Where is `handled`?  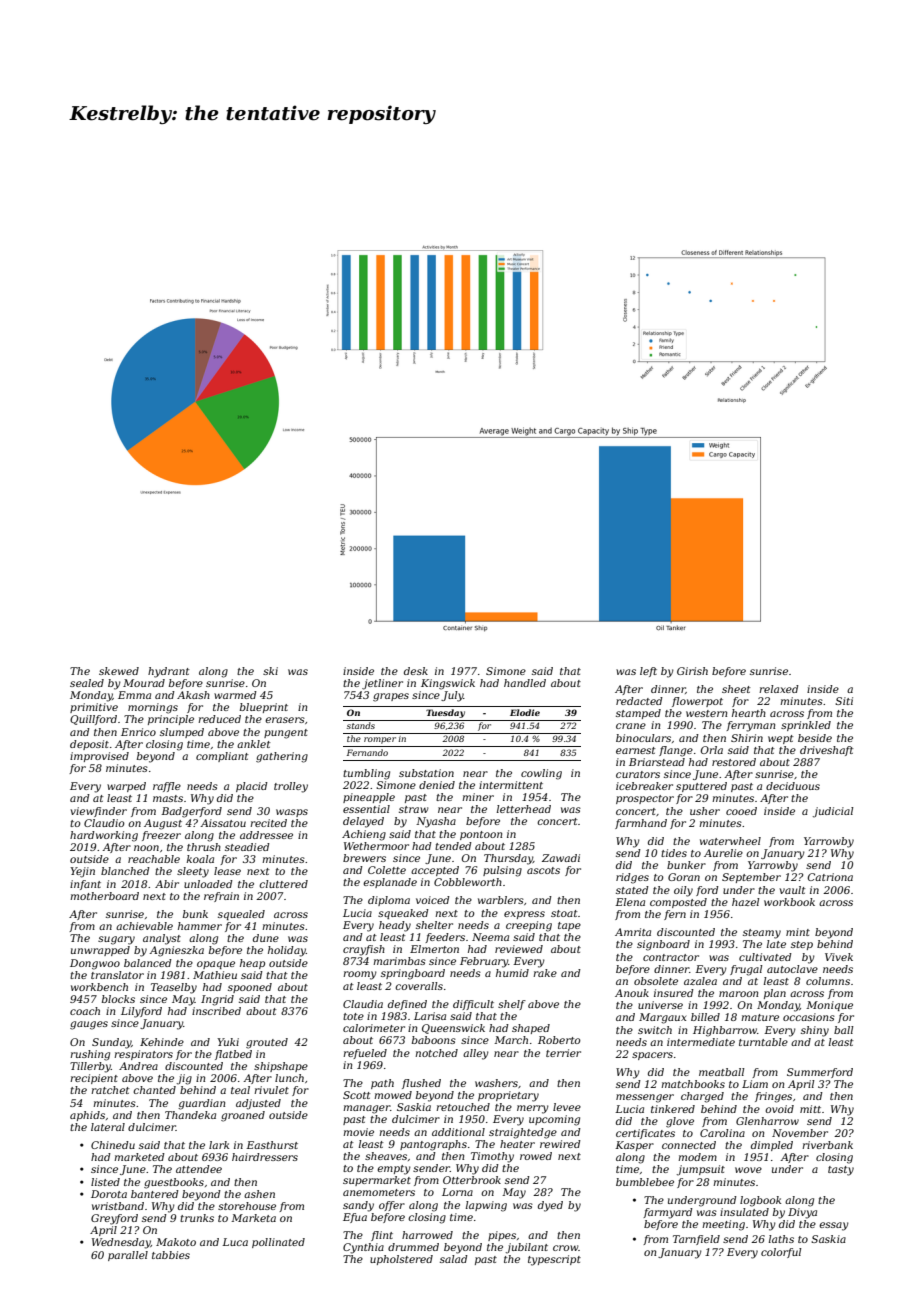
handled is located at coordinates (525, 683).
